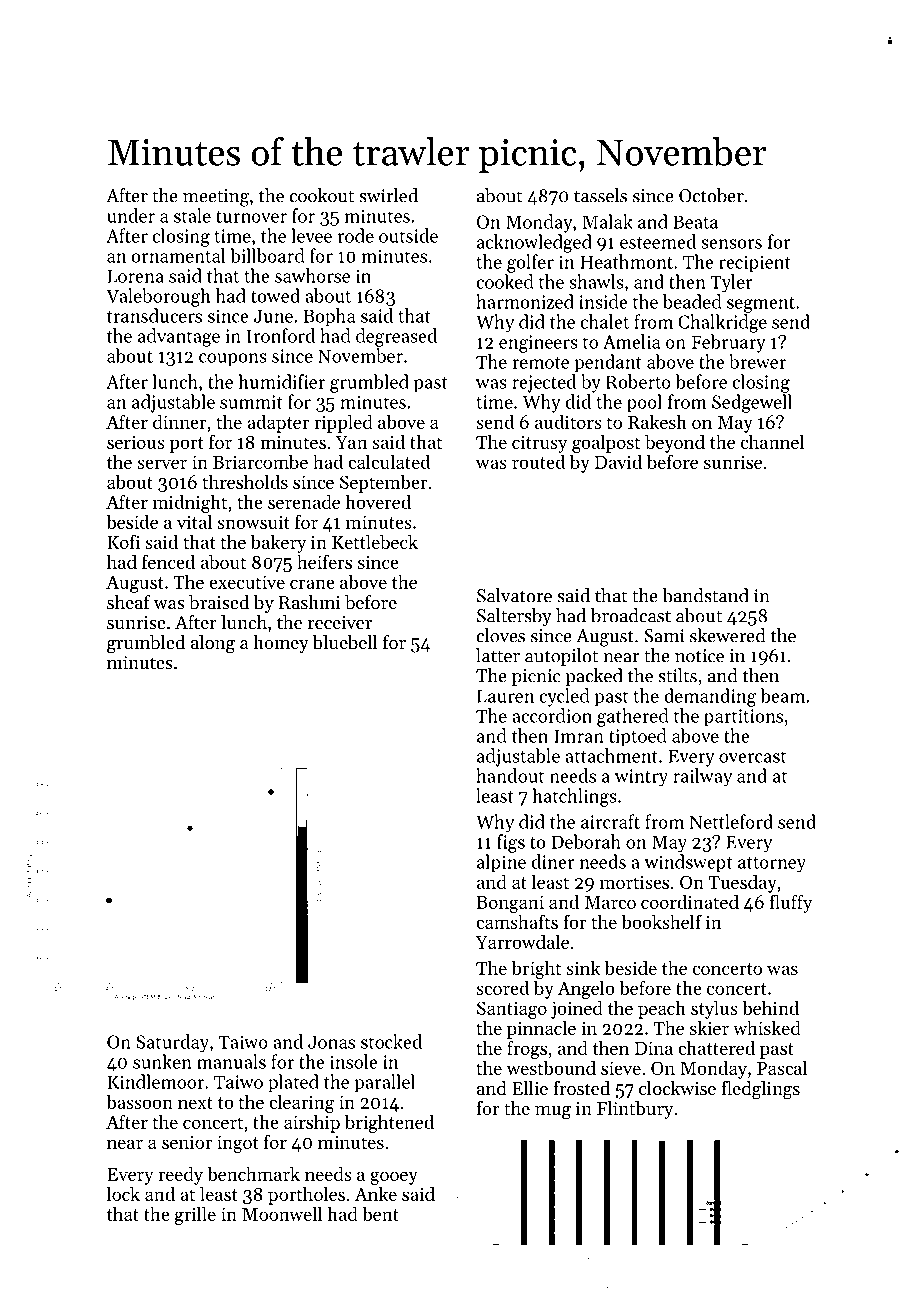  What do you see at coordinates (190, 503) in the screenshot?
I see `midnight` at bounding box center [190, 503].
